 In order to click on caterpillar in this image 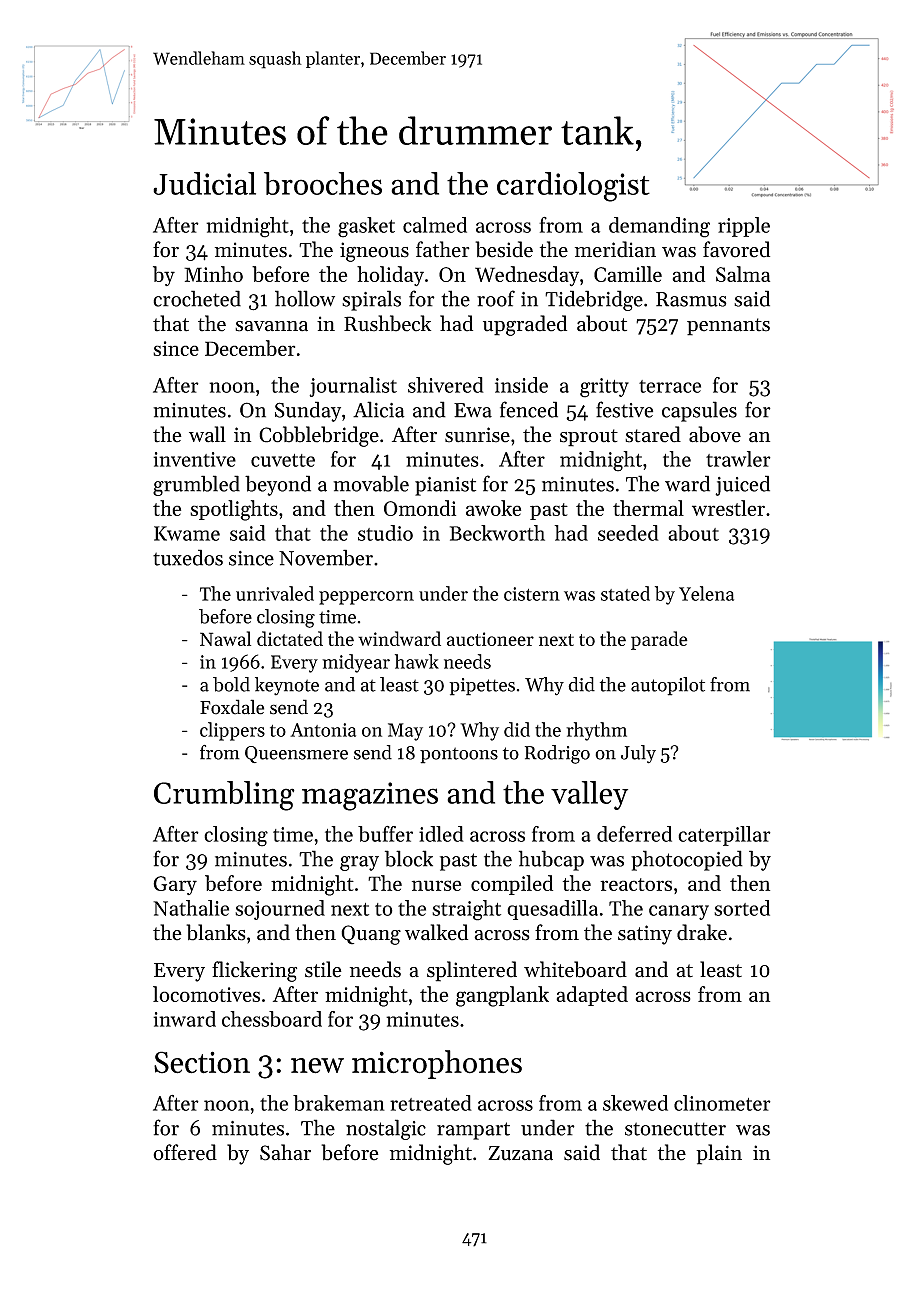, I will do `click(724, 836)`.
